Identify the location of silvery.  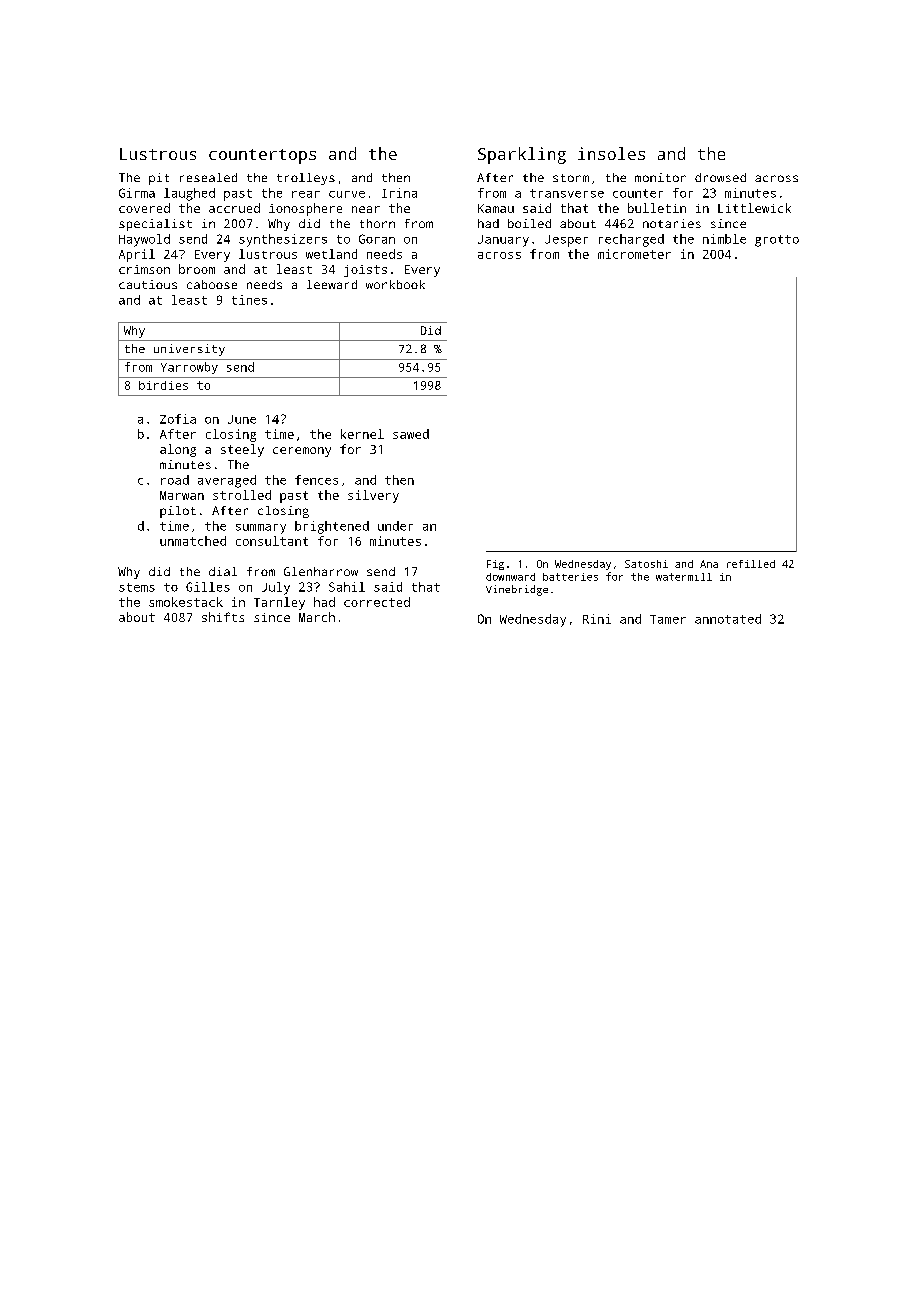
(373, 496).
